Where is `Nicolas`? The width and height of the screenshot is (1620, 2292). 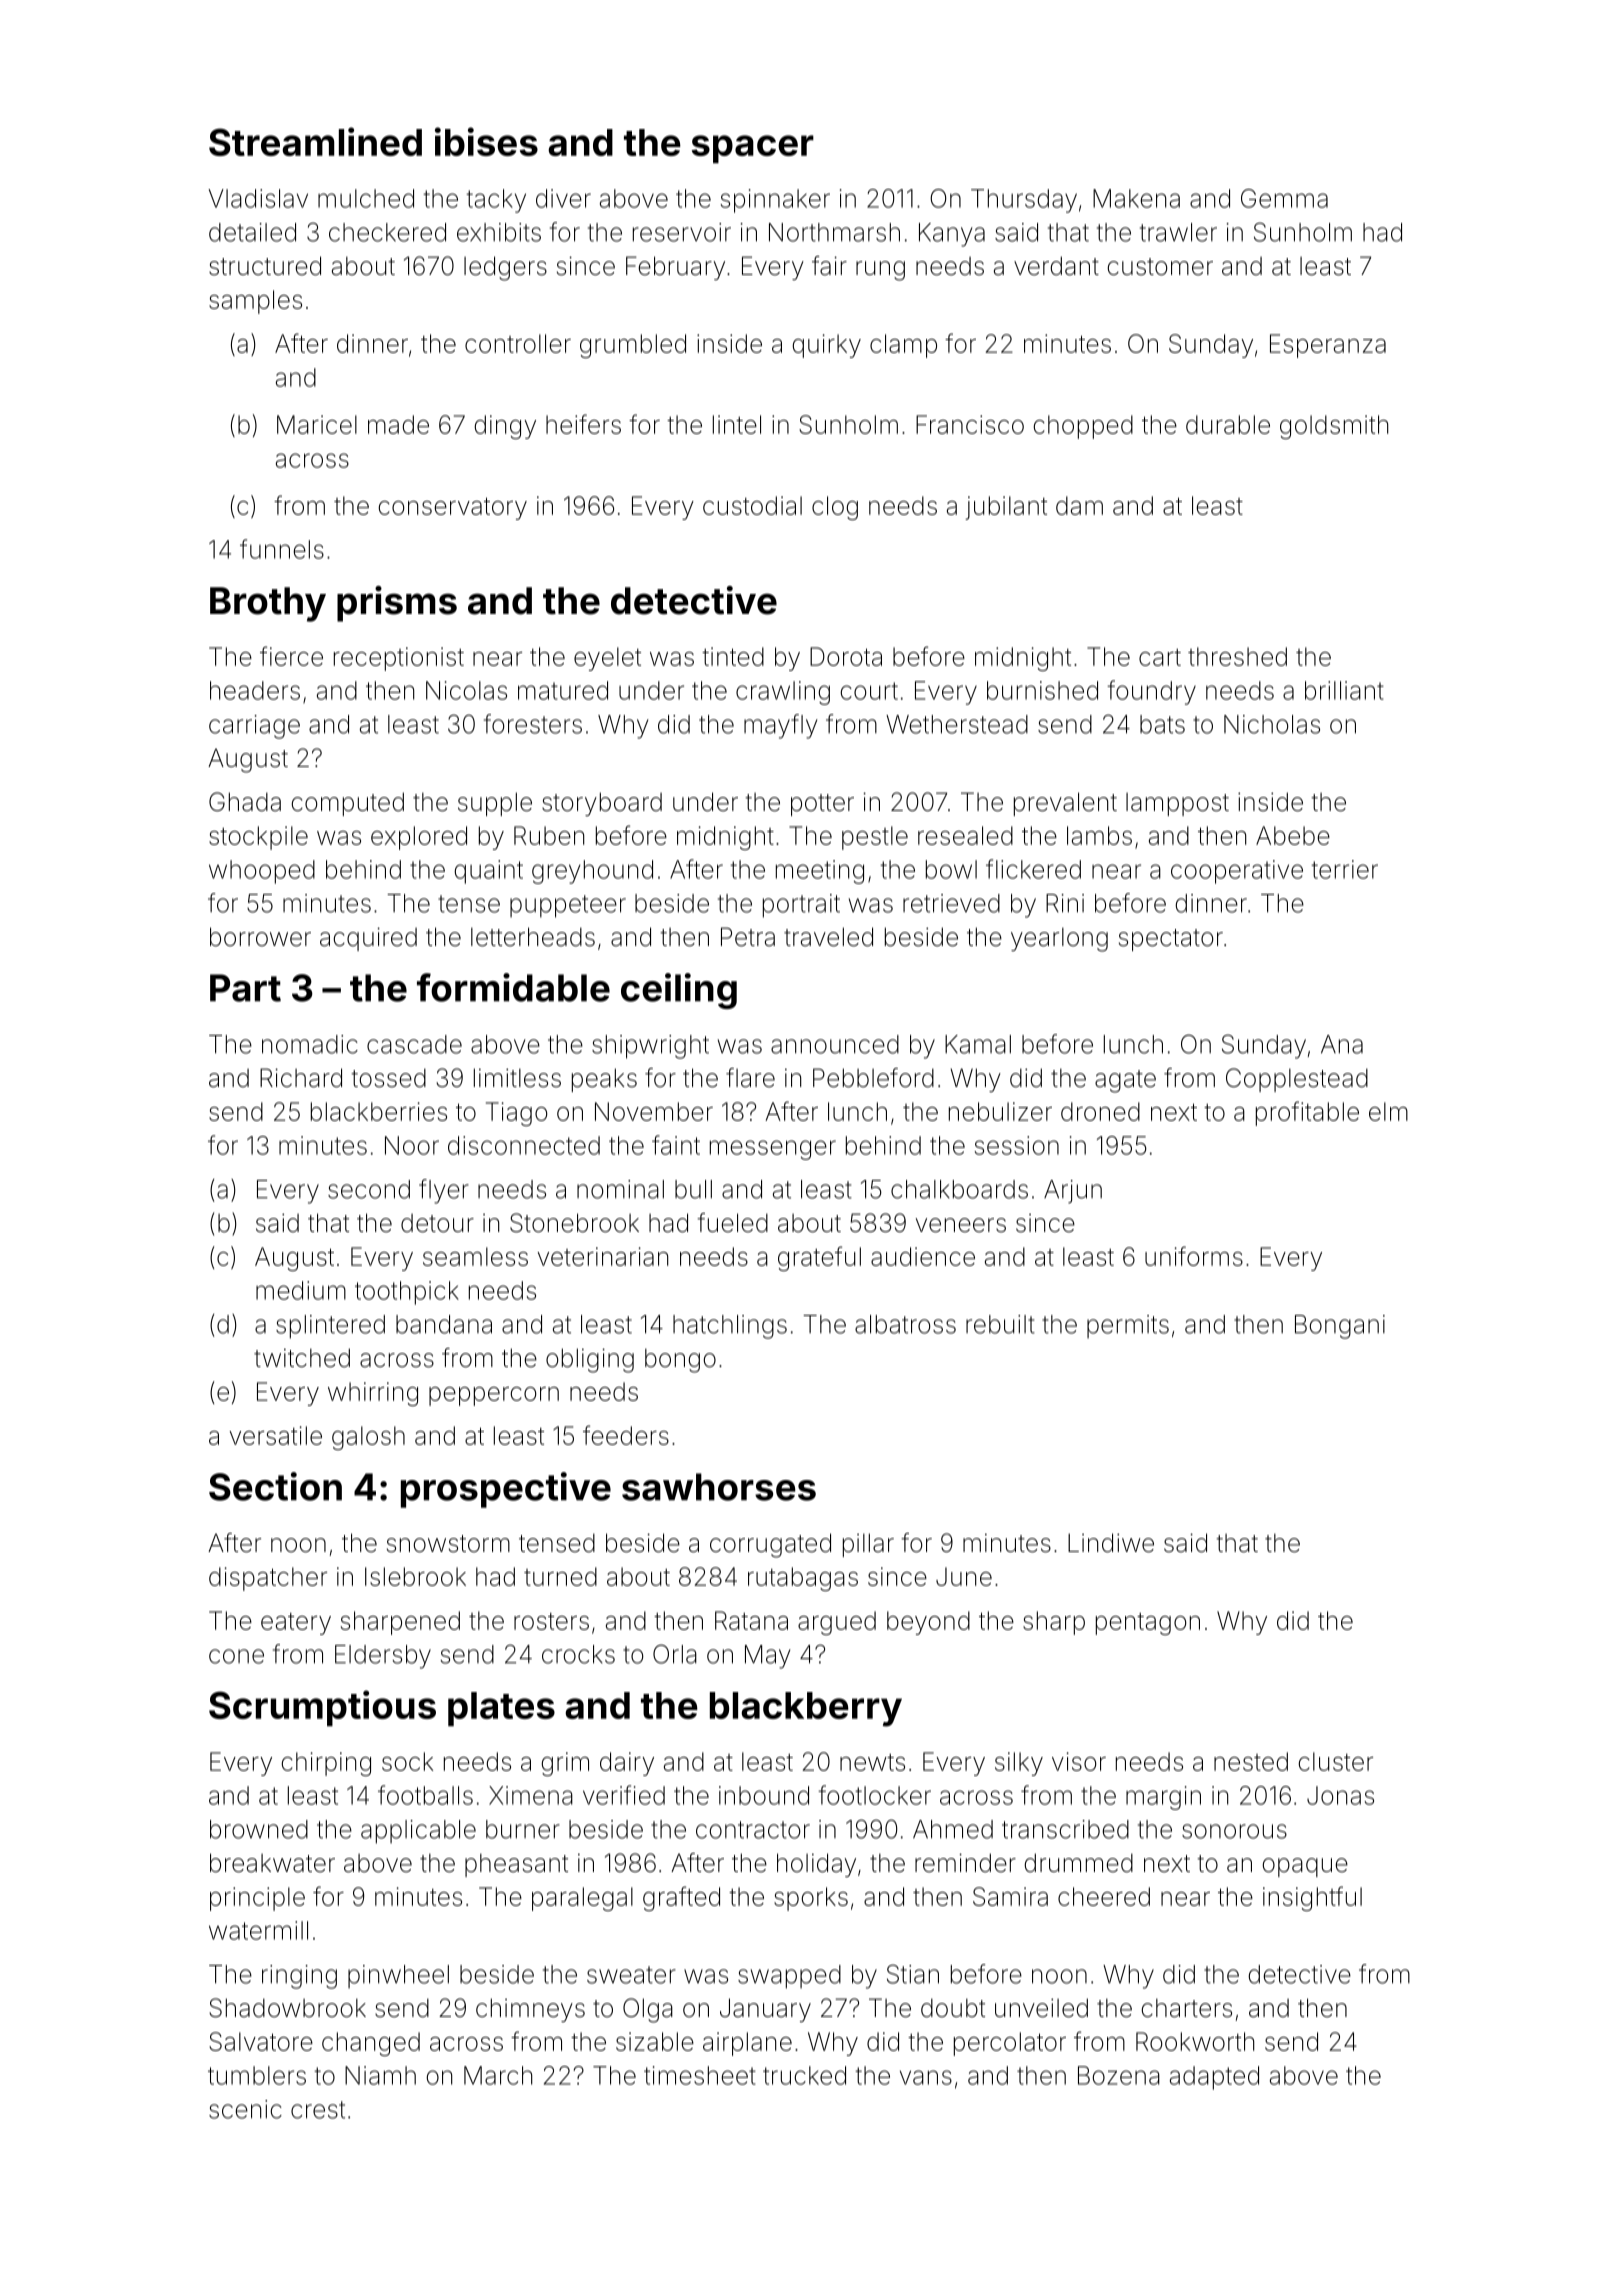 Nicolas is located at coordinates (466, 690).
